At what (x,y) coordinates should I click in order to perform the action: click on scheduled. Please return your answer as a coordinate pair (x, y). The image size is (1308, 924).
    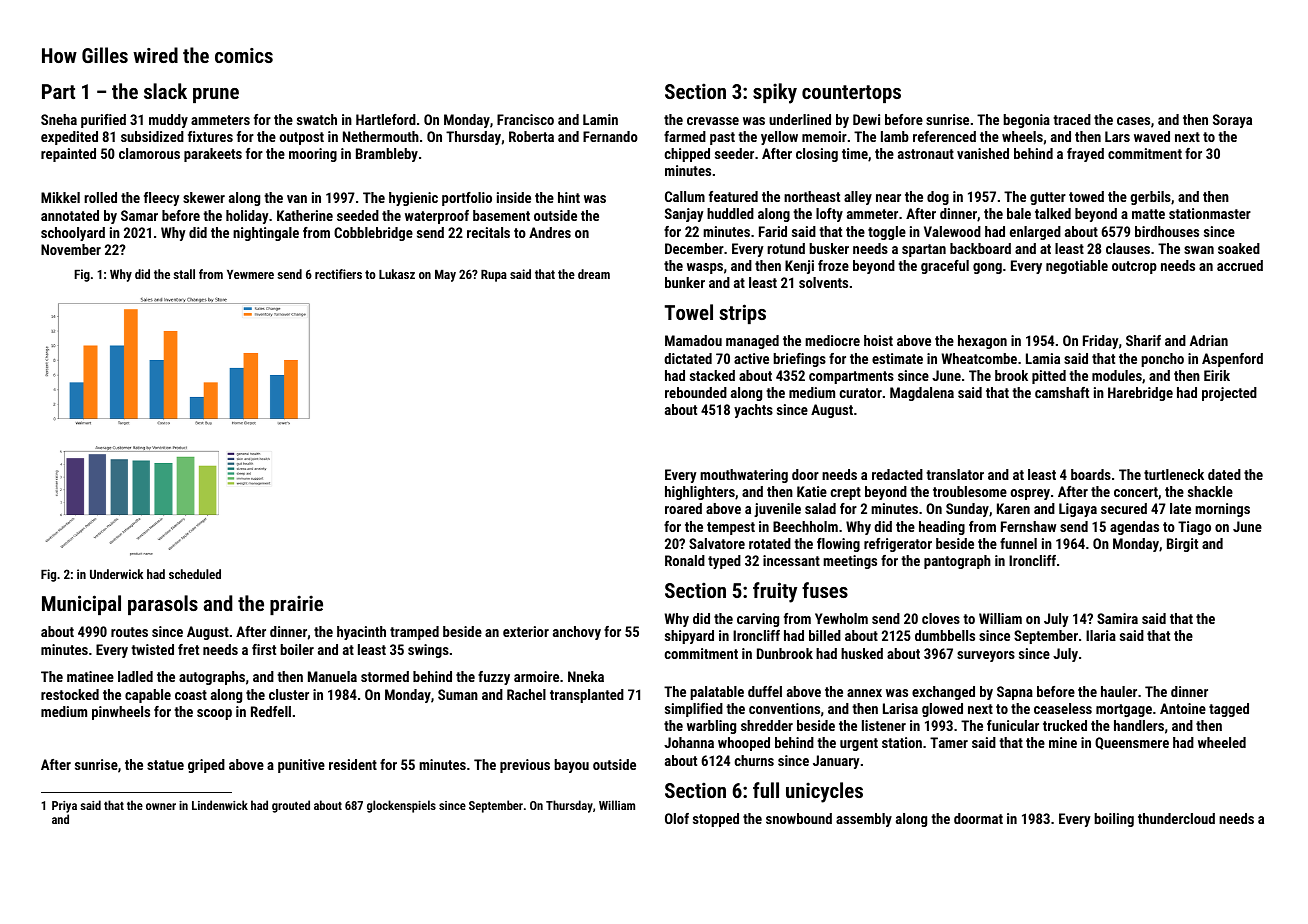
    Looking at the image, I should click on (195, 574).
